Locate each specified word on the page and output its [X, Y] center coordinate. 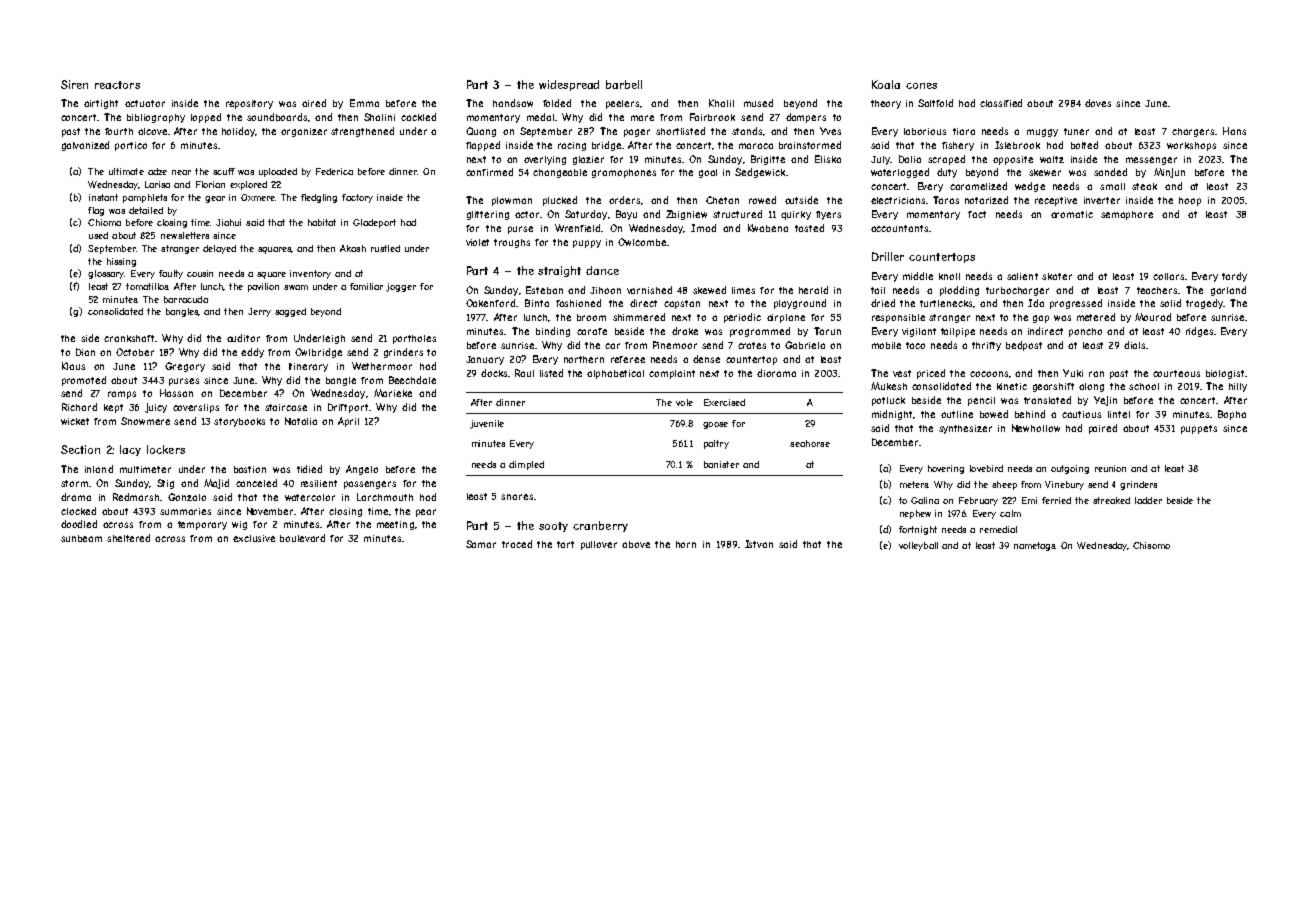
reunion [1110, 468]
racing [572, 146]
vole [684, 402]
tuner [1076, 131]
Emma [364, 103]
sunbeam [81, 538]
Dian [85, 352]
